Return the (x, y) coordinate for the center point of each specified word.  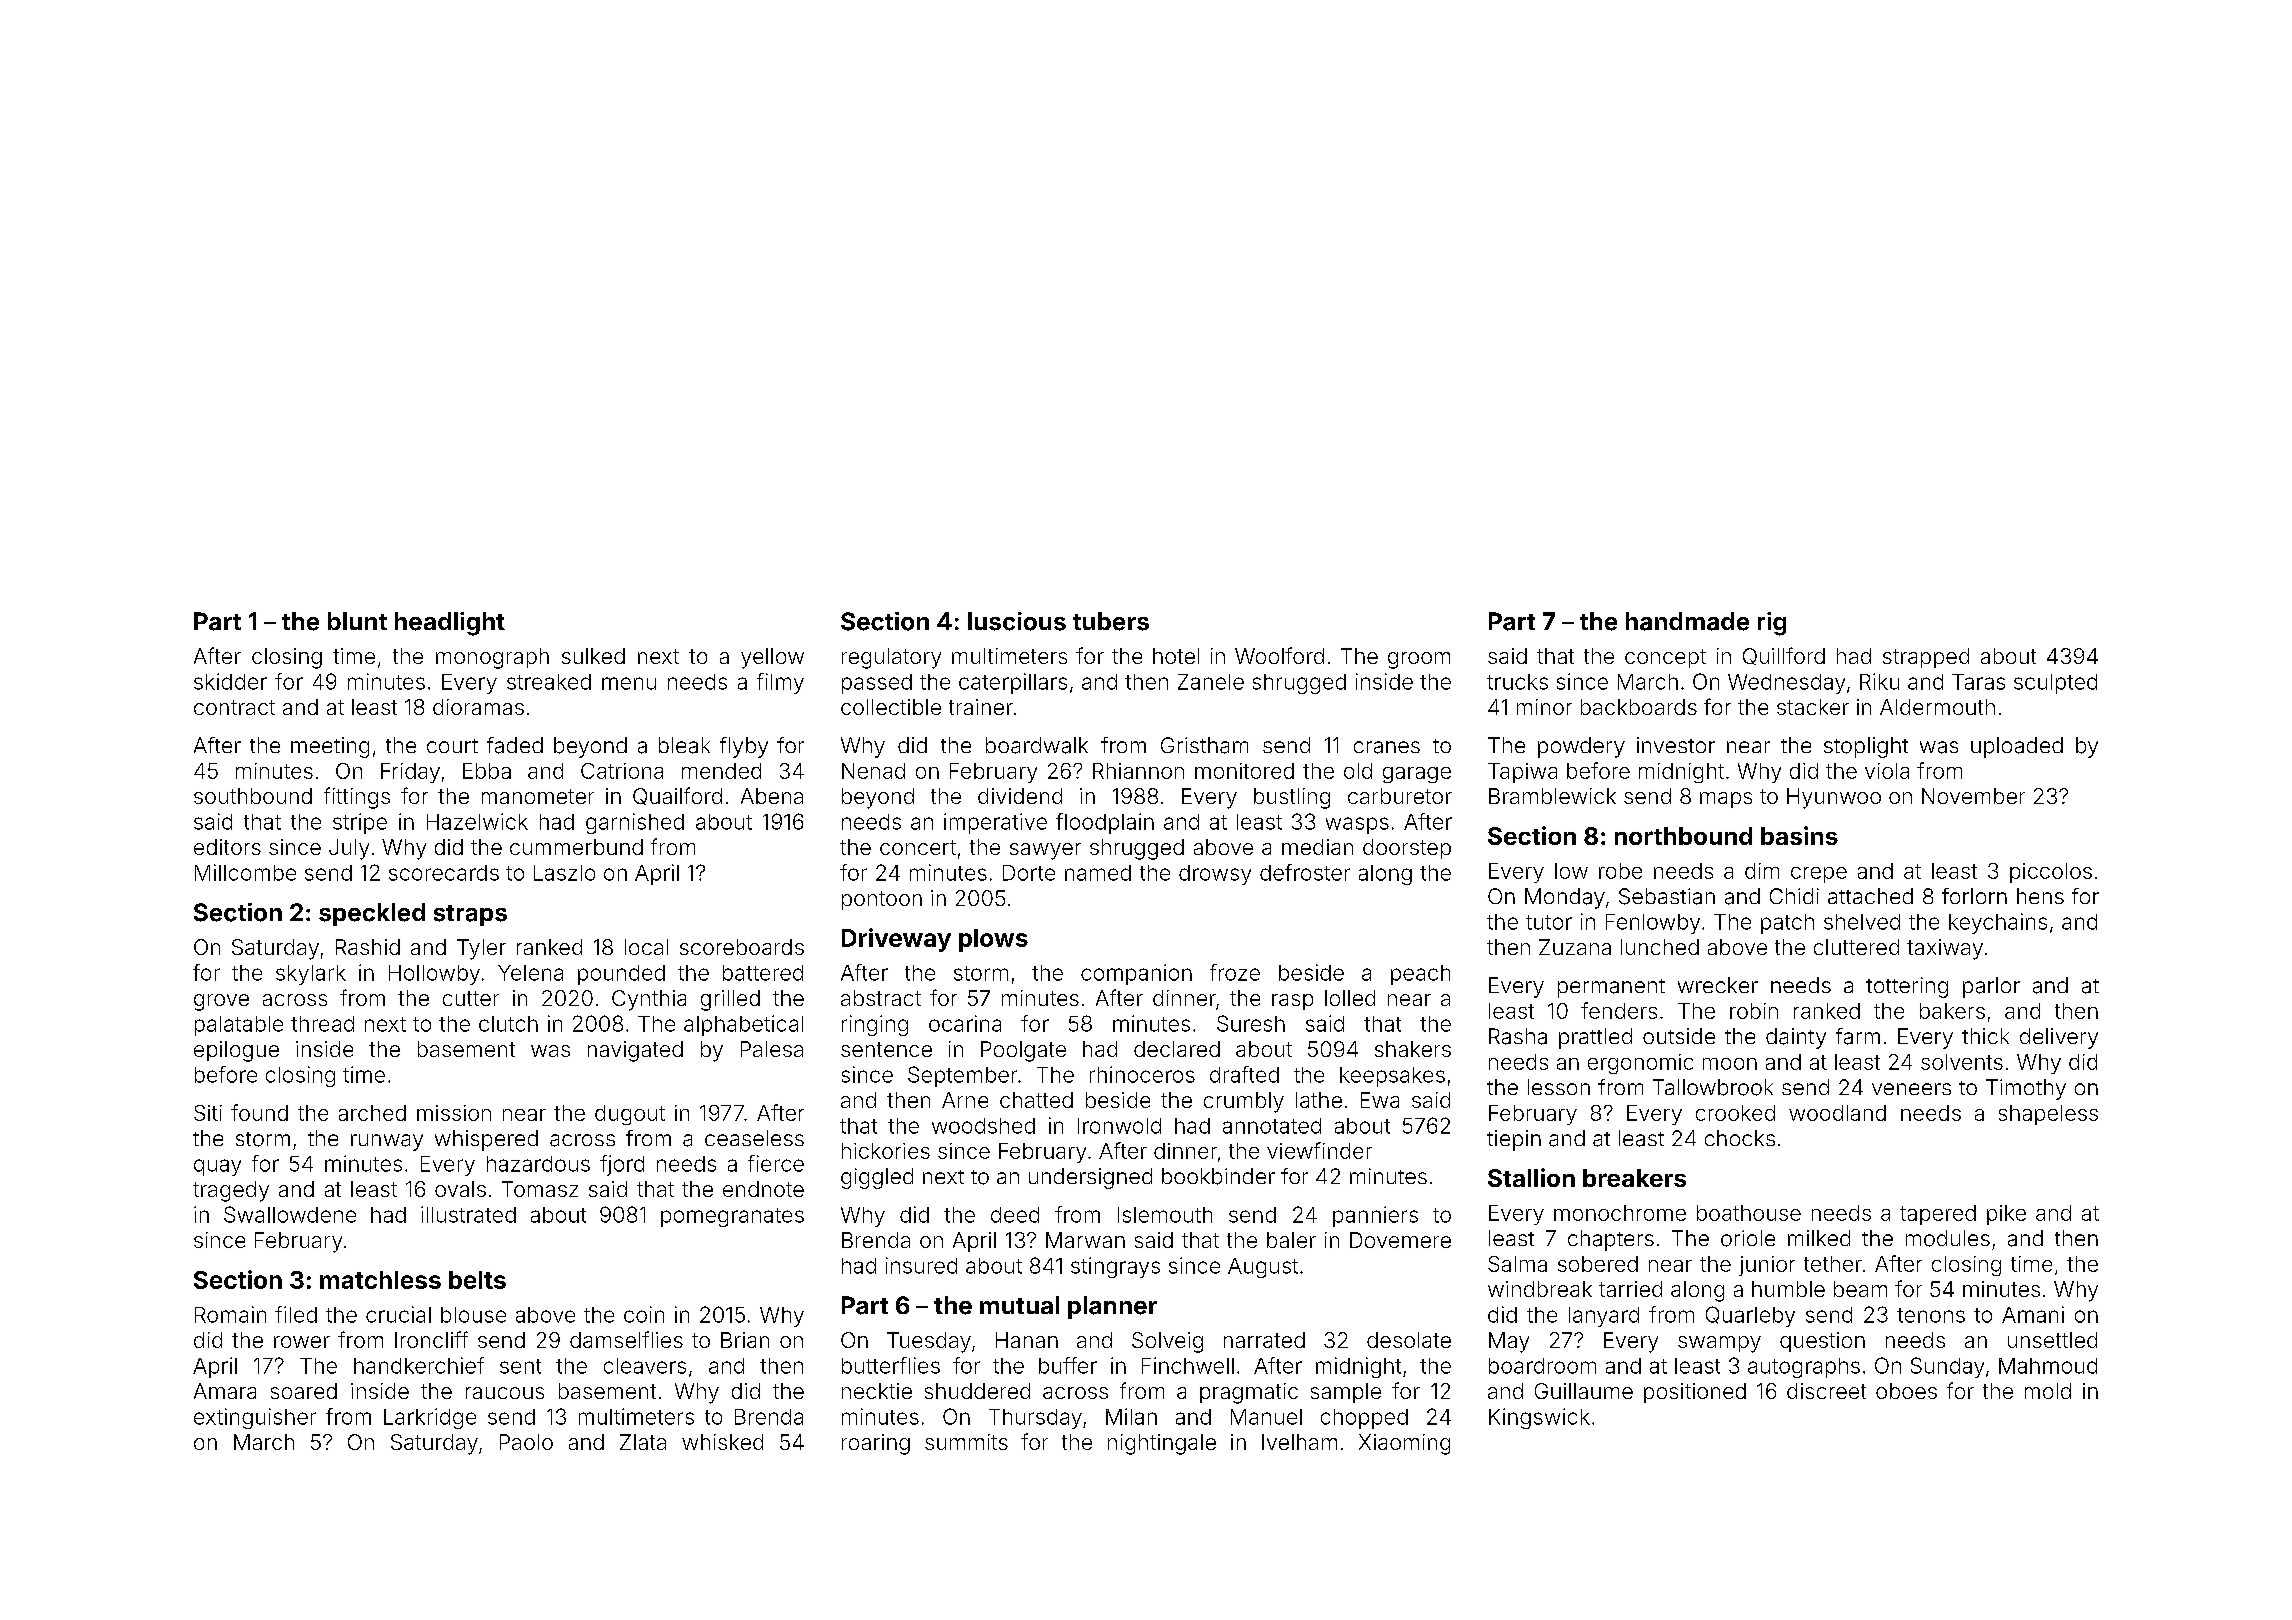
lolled (1350, 998)
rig (1772, 624)
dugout (630, 1115)
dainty (1796, 1038)
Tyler (481, 949)
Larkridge (430, 1418)
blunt (357, 621)
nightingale (1162, 1444)
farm (1858, 1036)
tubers (1111, 621)
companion (1136, 974)
